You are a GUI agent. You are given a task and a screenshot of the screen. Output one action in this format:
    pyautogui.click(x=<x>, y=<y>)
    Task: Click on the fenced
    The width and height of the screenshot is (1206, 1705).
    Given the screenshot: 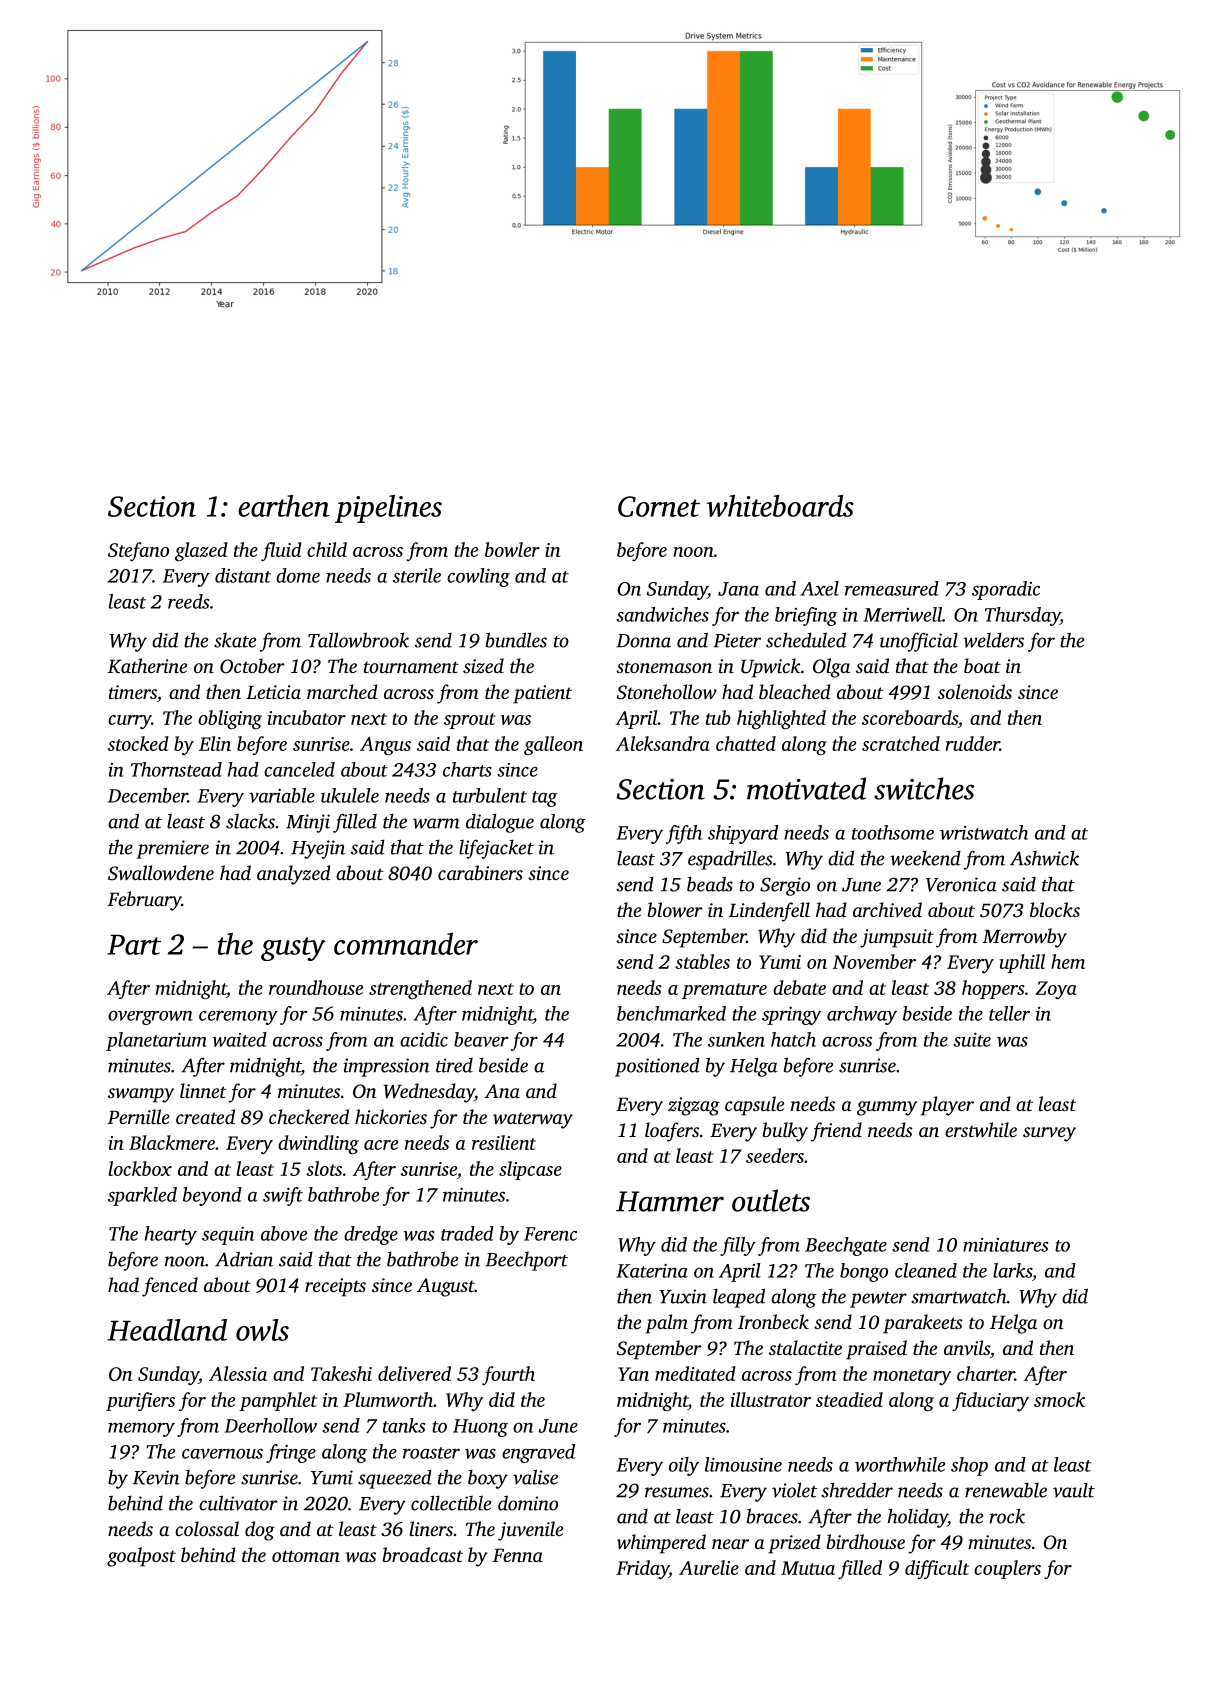 What is the action you would take?
    pyautogui.click(x=170, y=1287)
